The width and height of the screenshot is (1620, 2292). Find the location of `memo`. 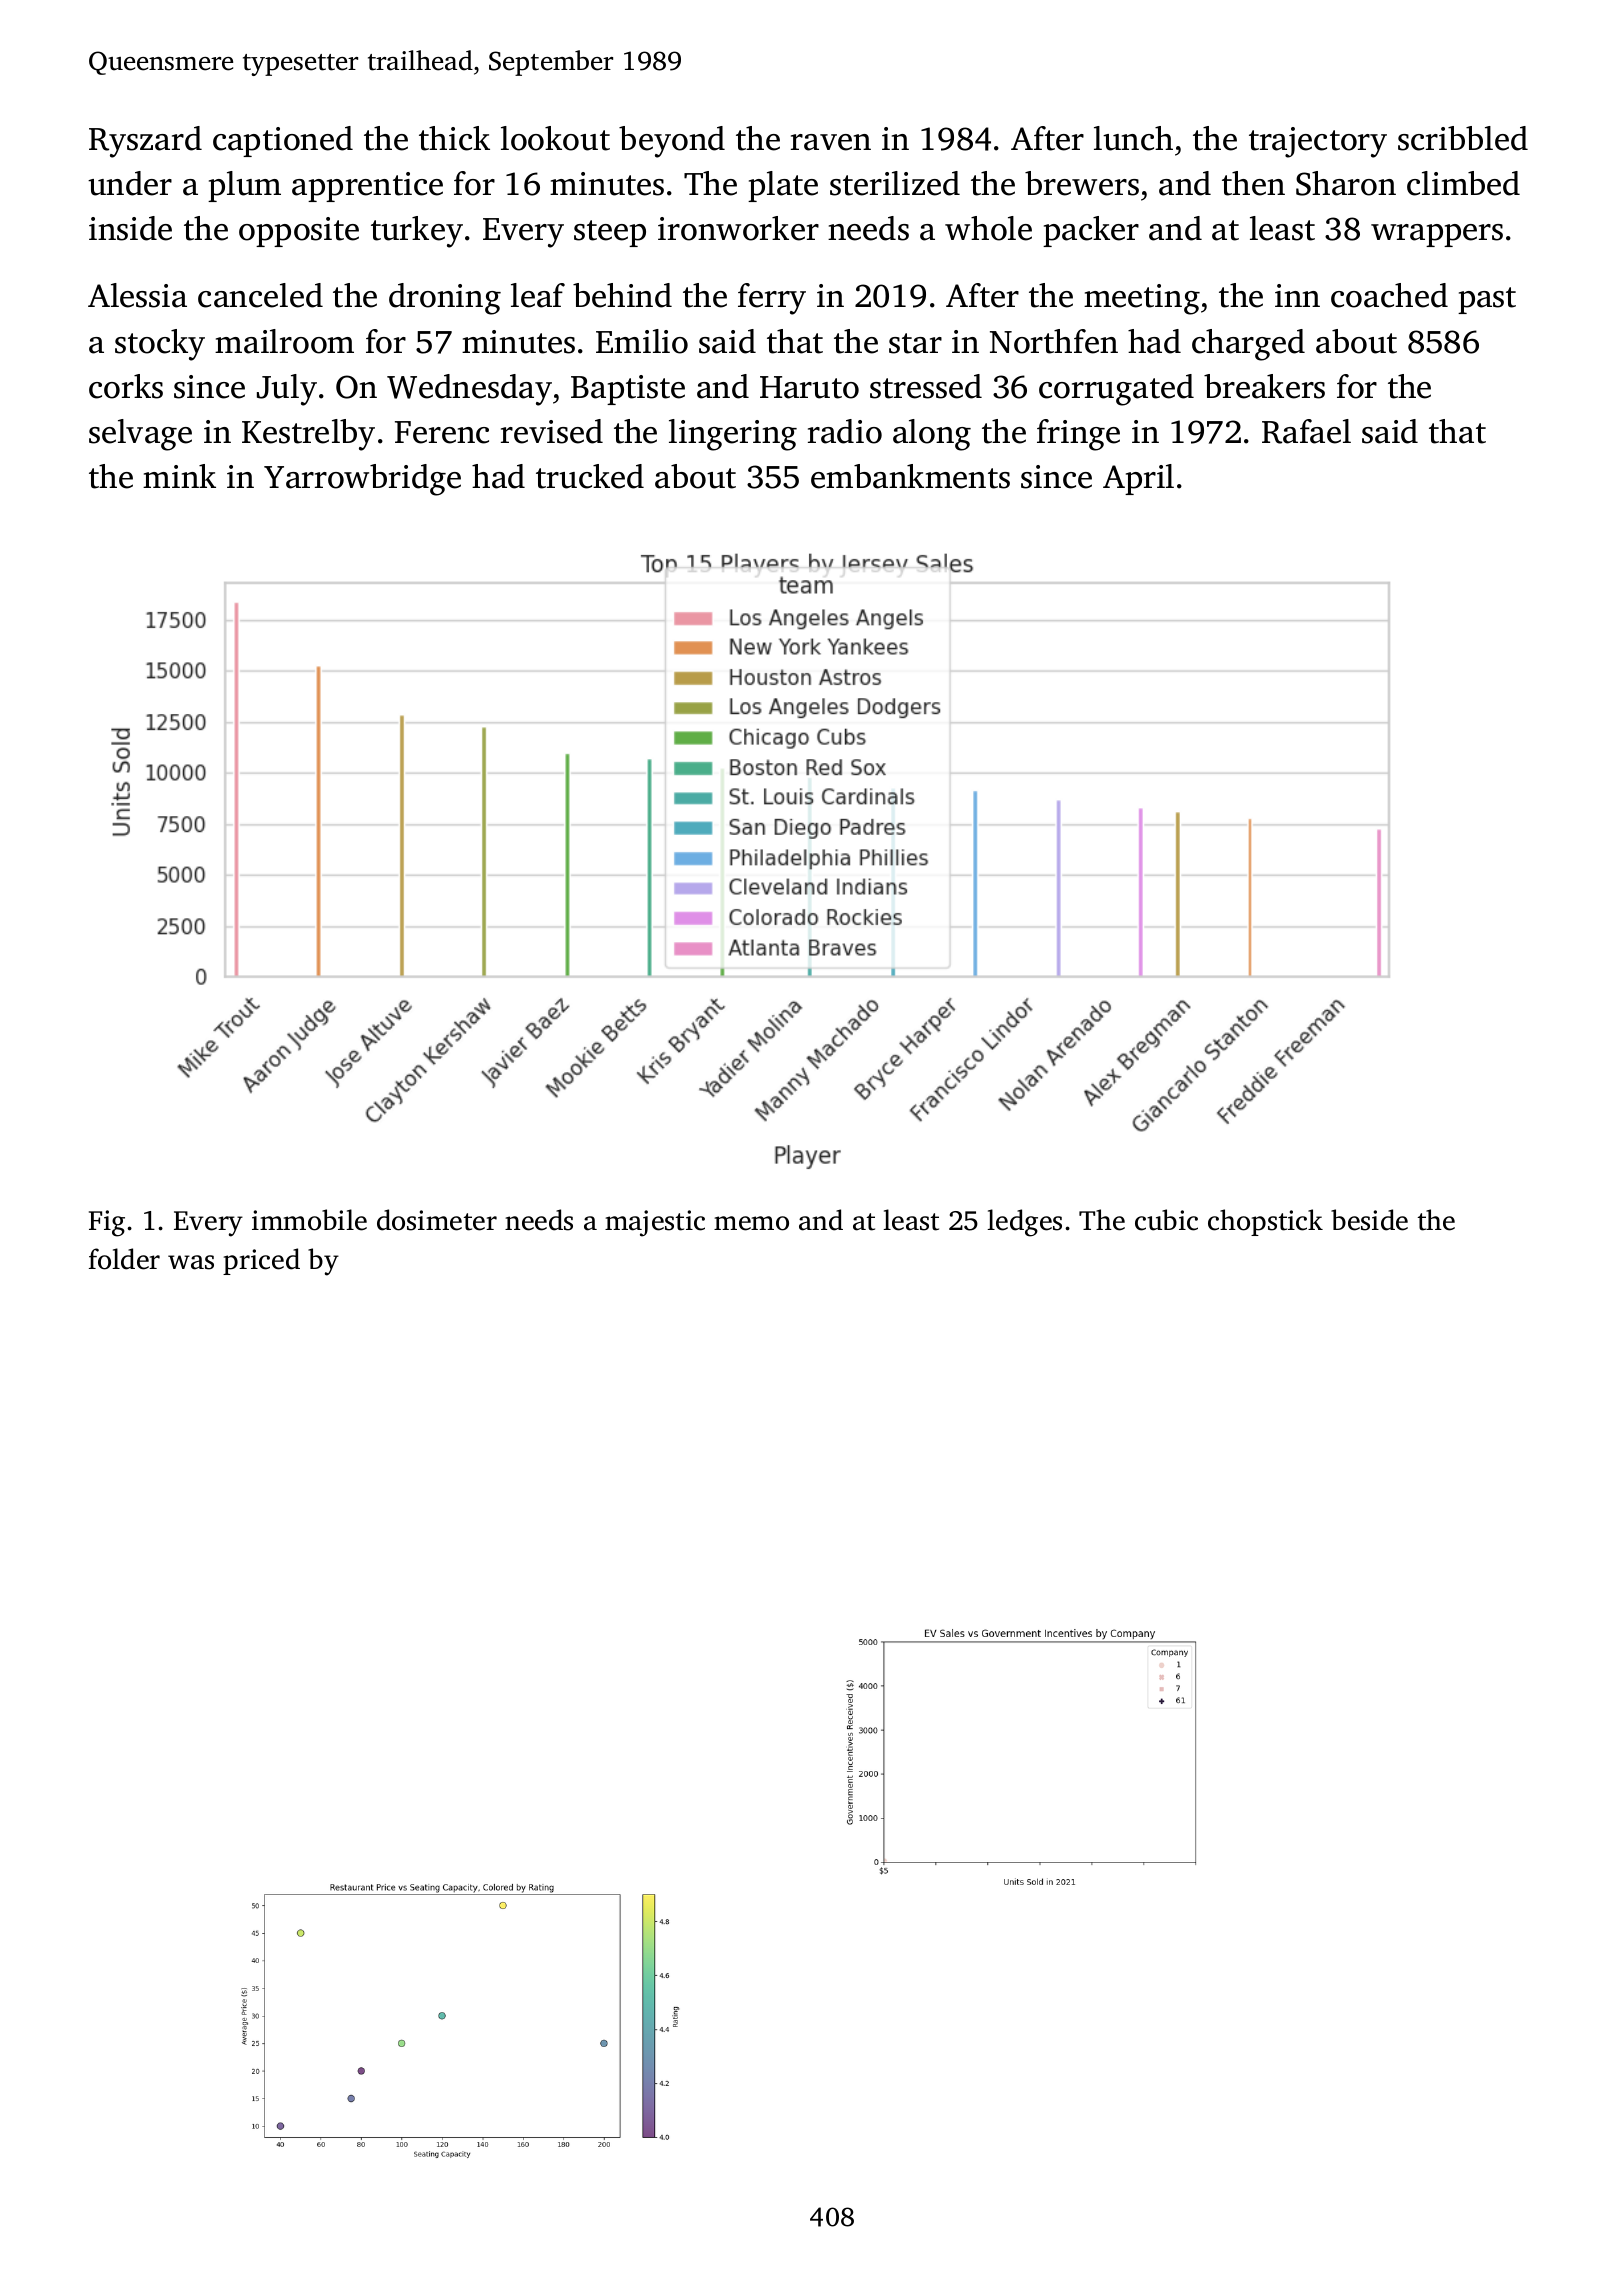

memo is located at coordinates (751, 1223).
